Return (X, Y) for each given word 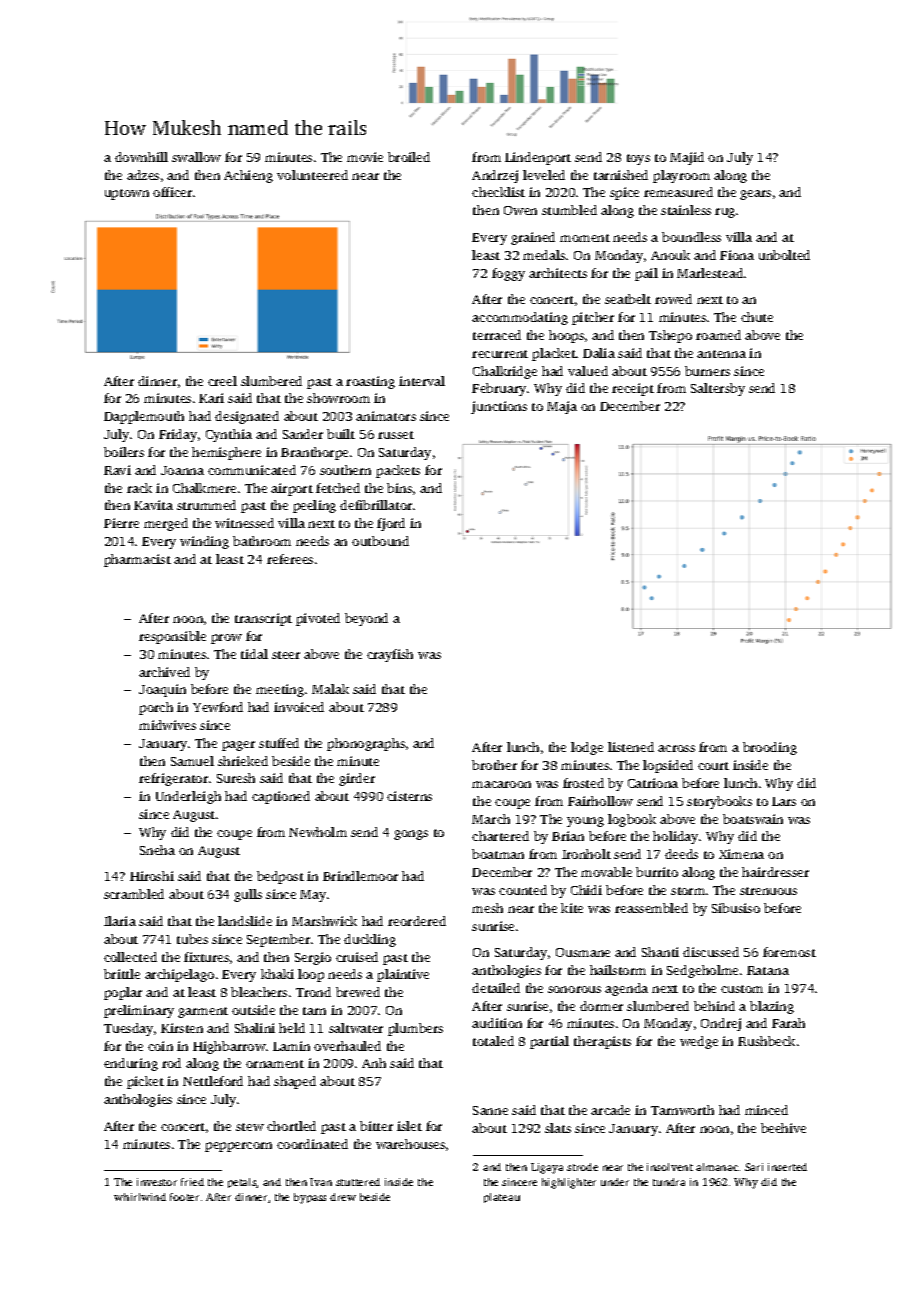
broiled (409, 157)
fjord (391, 524)
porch (156, 708)
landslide (245, 921)
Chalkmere (204, 488)
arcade (610, 1110)
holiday (675, 837)
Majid (687, 158)
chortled (291, 1126)
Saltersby (718, 389)
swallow (196, 157)
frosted (583, 783)
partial (549, 1042)
